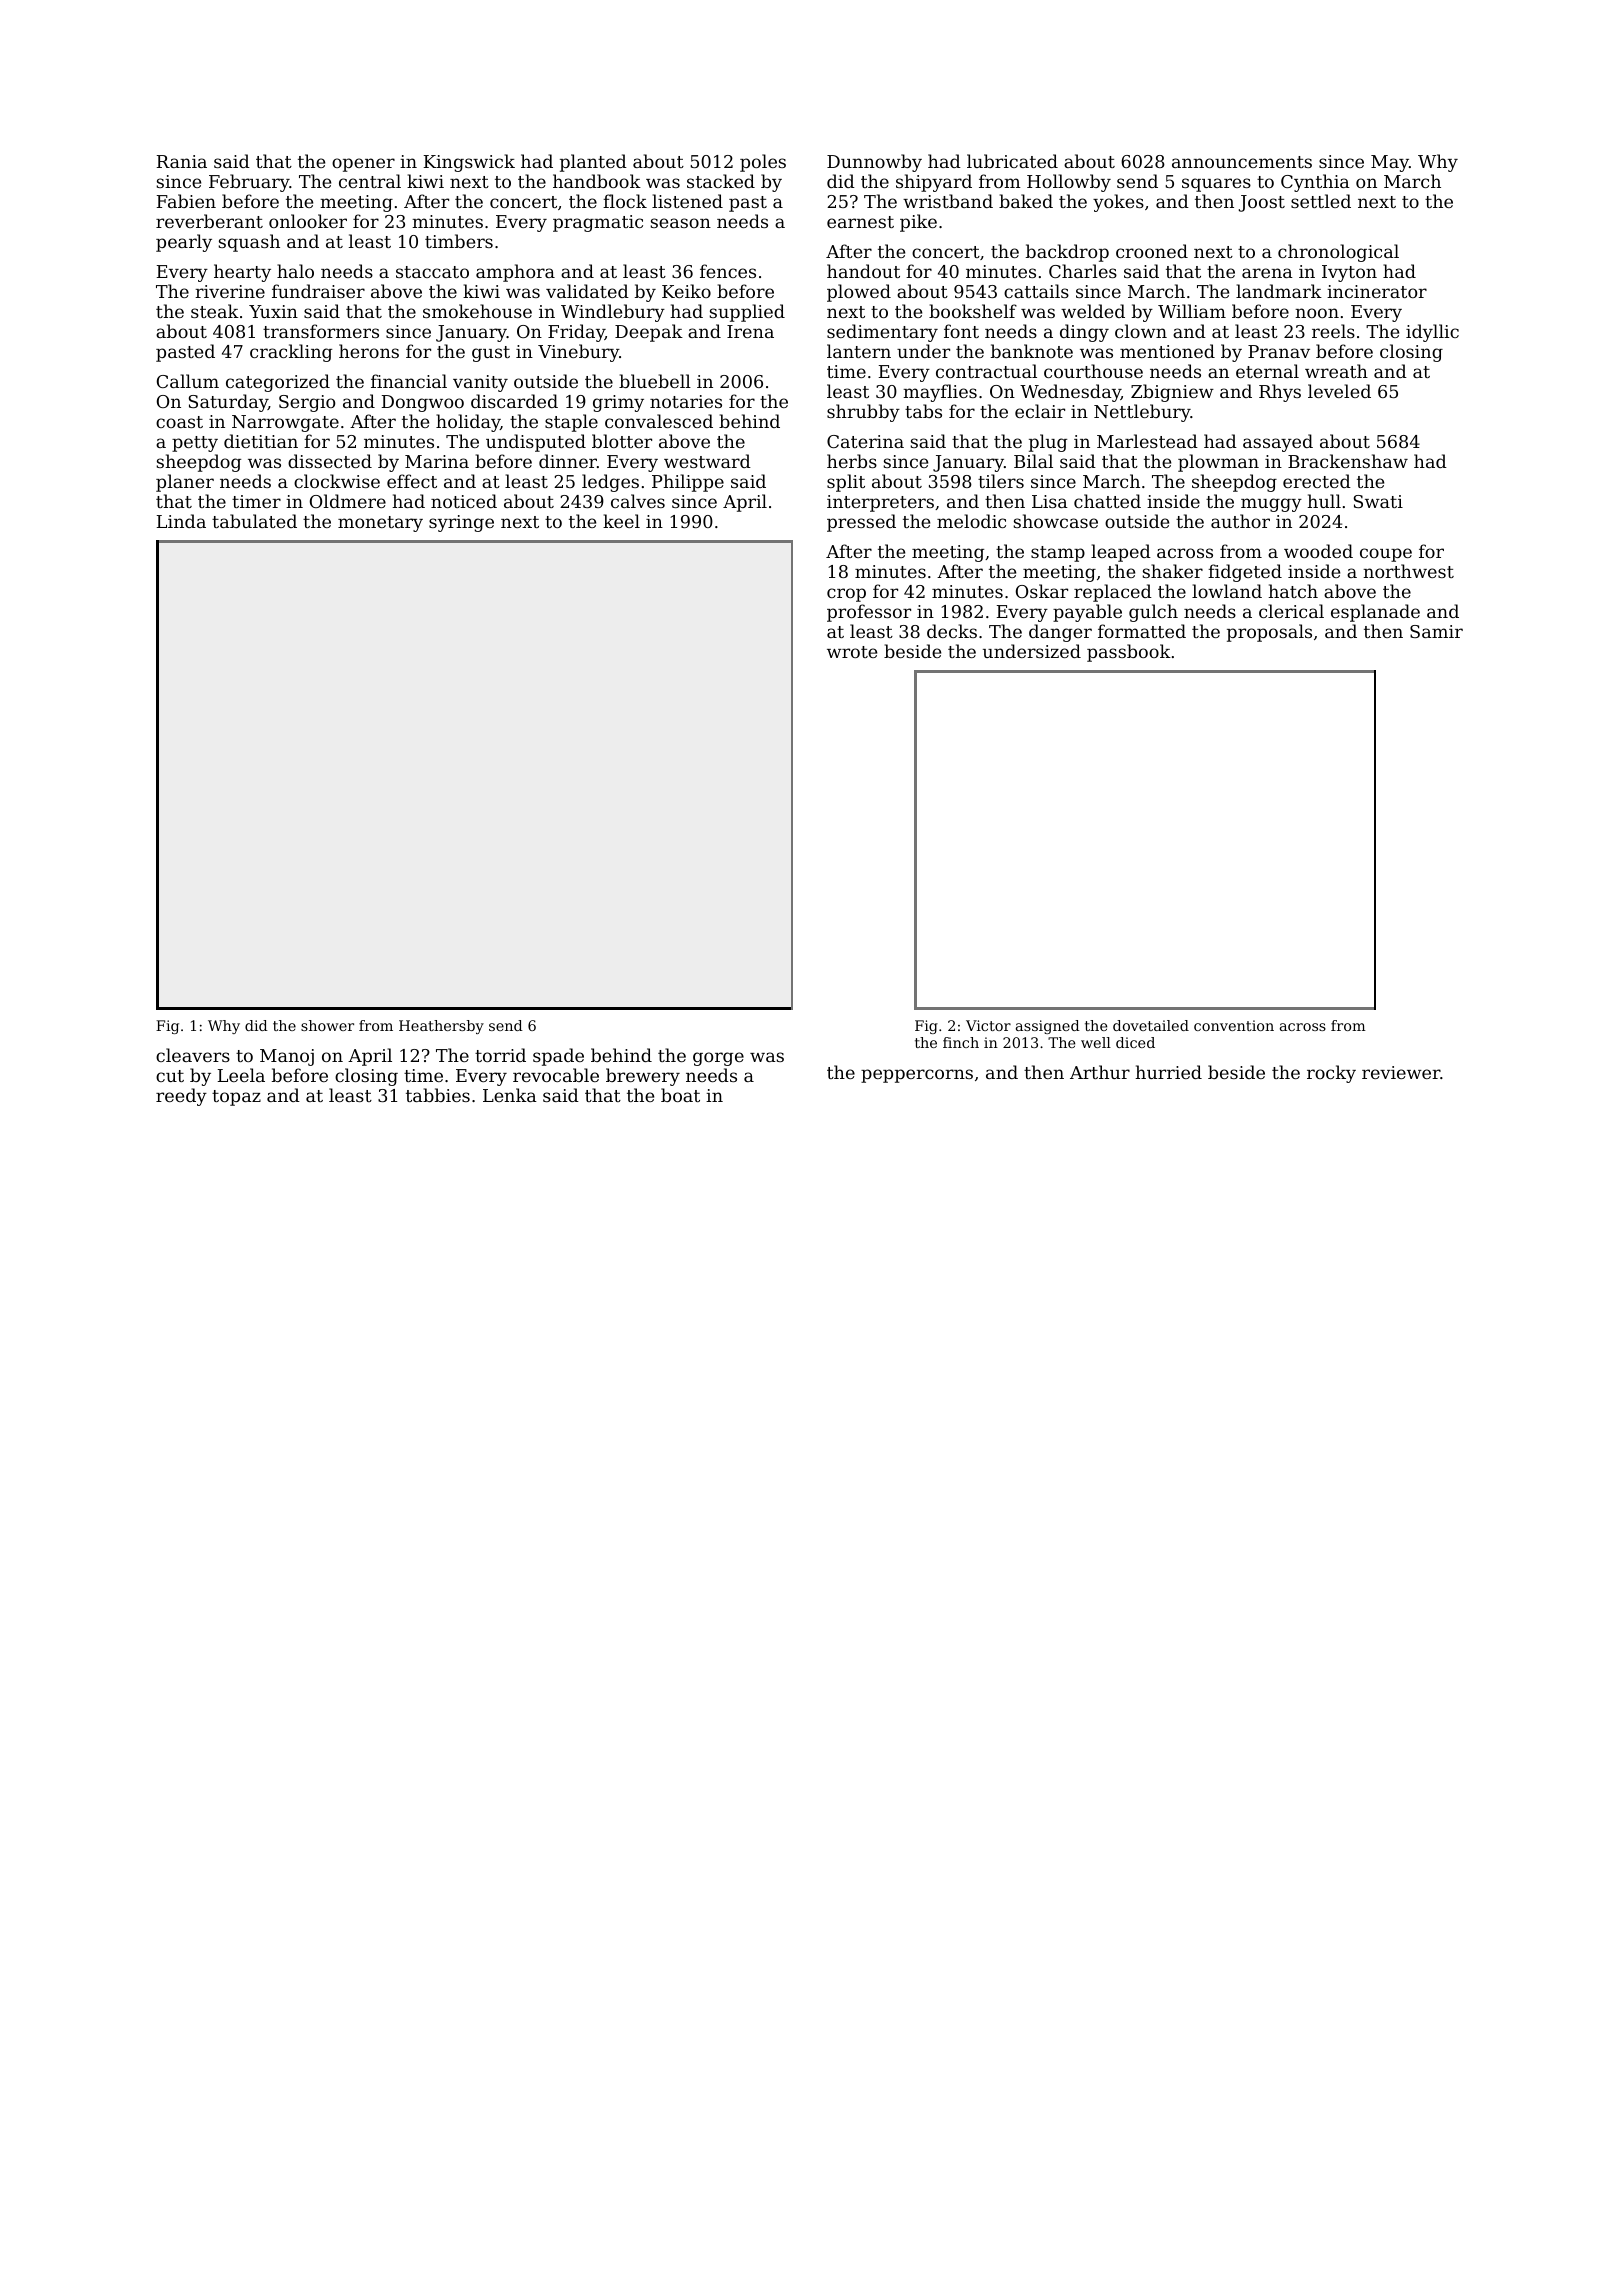 The height and width of the screenshot is (2292, 1620). I want to click on revocable, so click(556, 1075).
